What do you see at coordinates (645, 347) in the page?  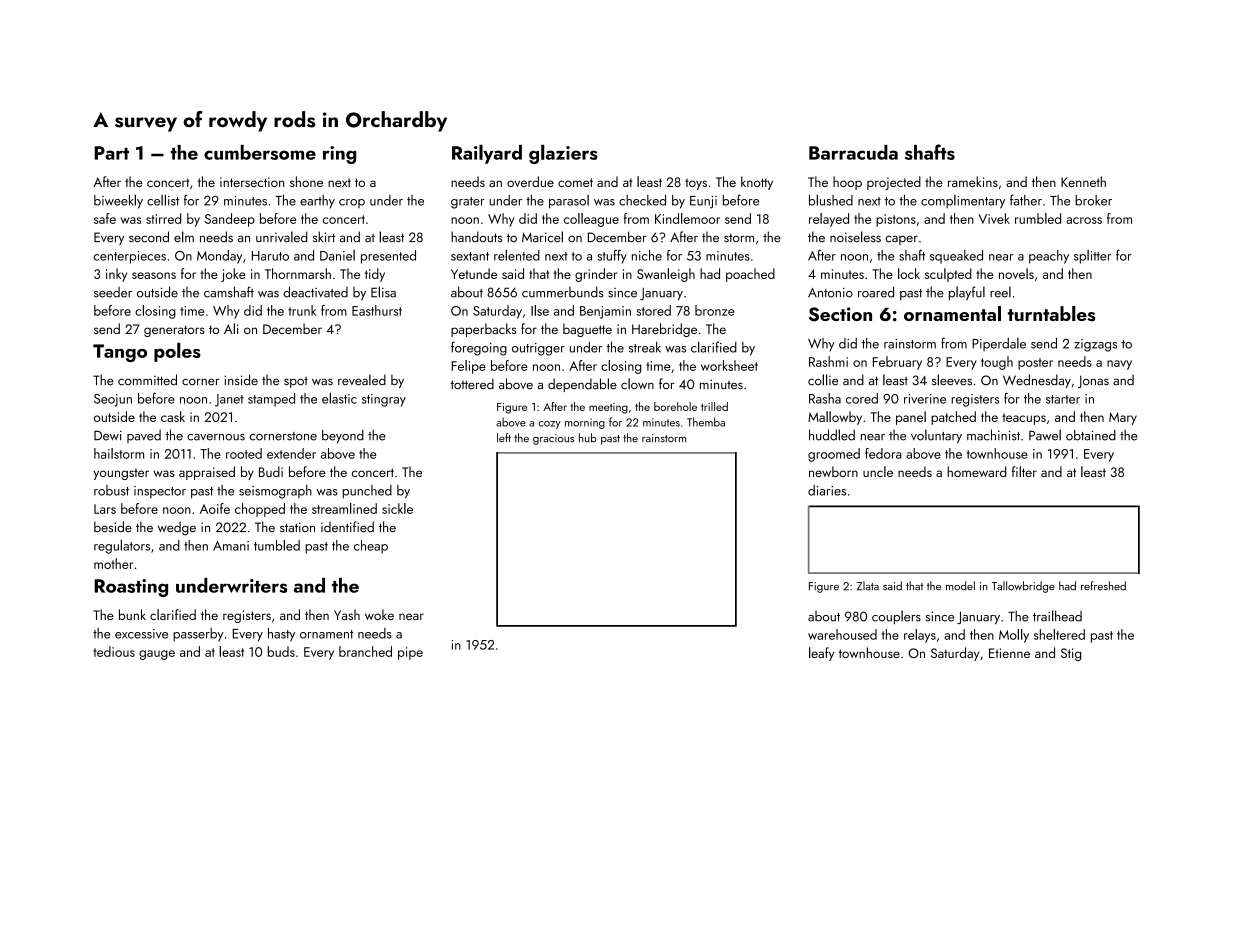 I see `streak` at bounding box center [645, 347].
